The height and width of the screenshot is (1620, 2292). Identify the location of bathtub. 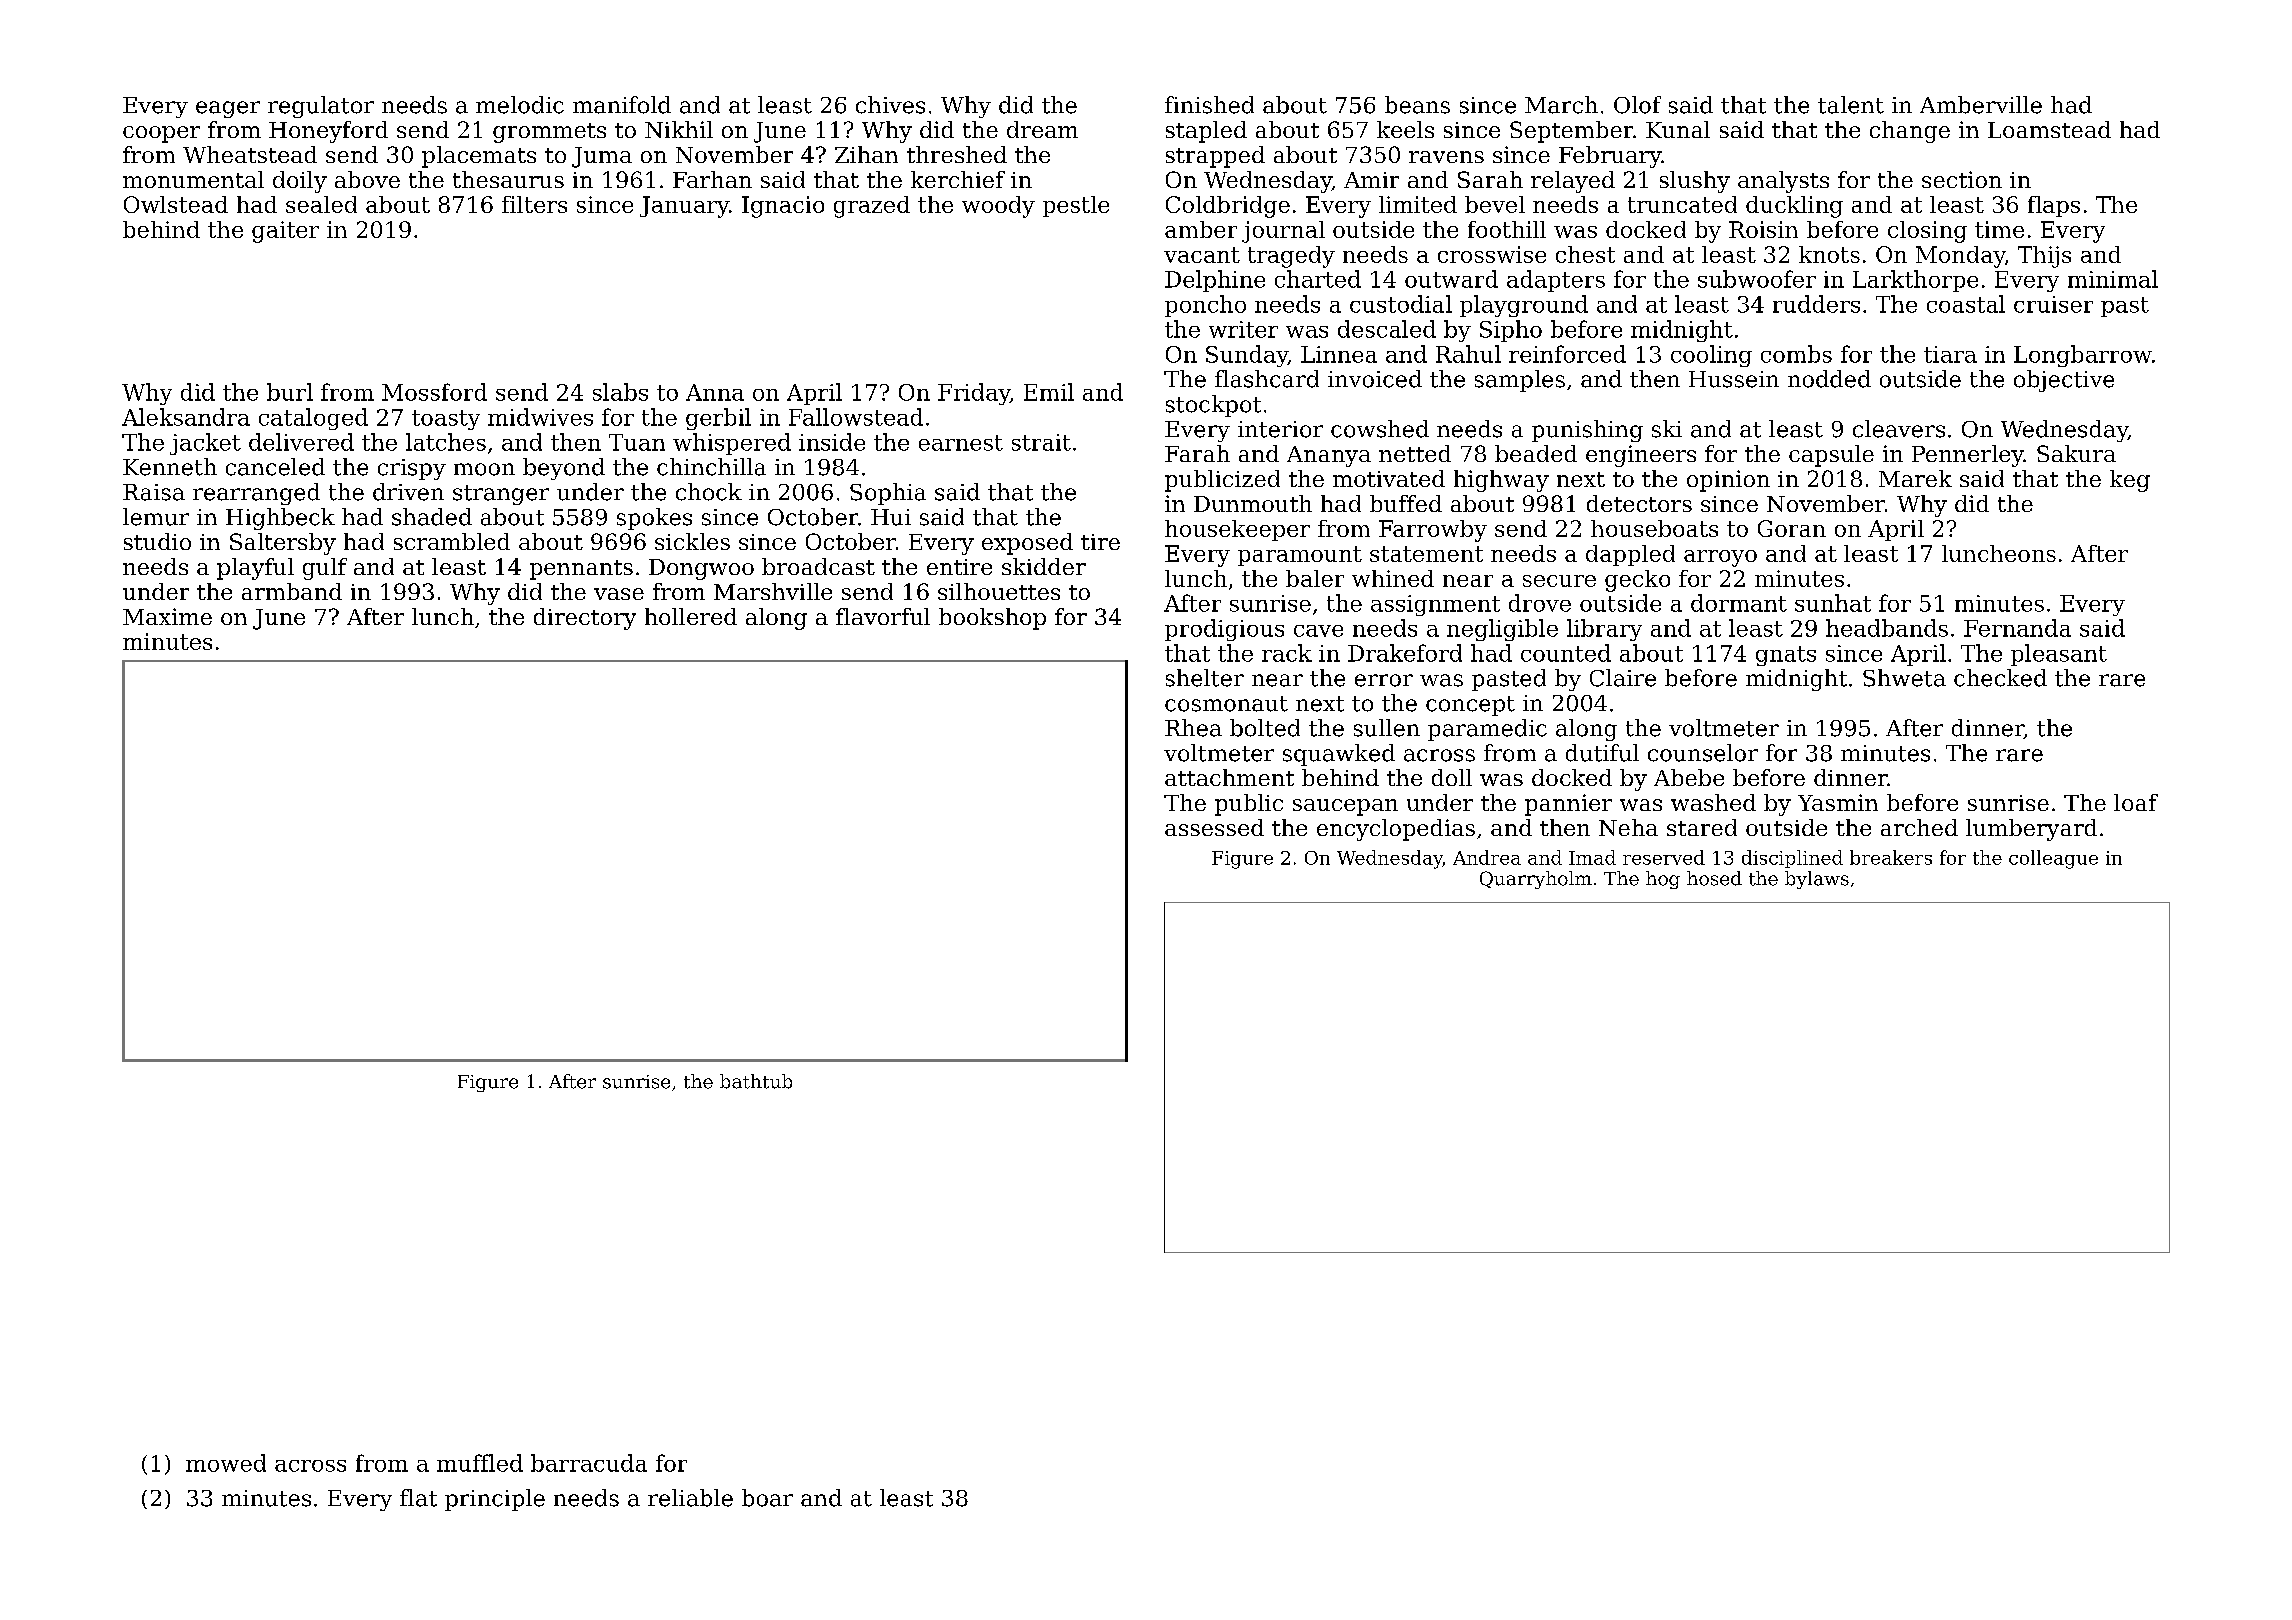
(756, 1081).
